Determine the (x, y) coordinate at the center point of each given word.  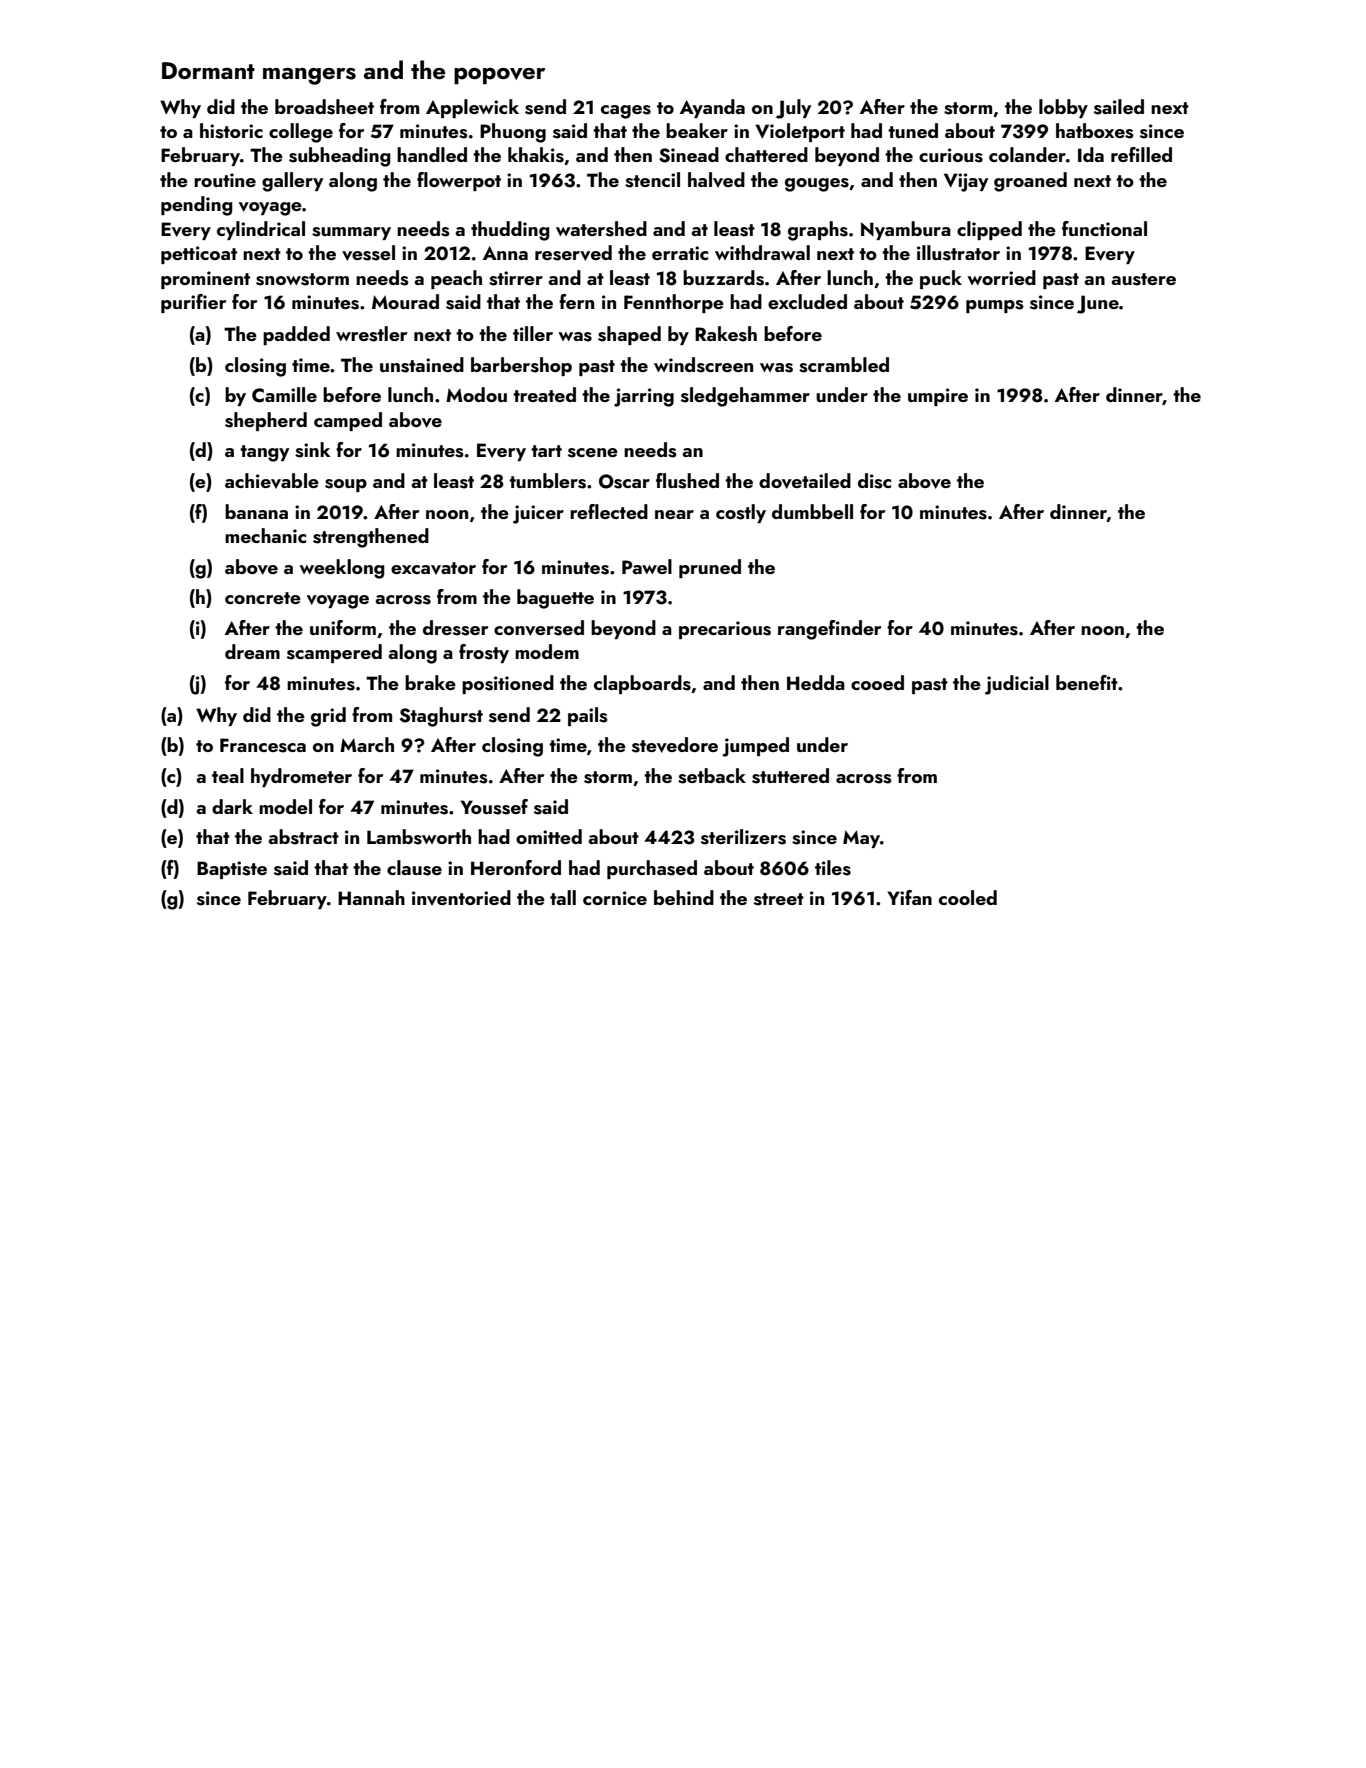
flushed (687, 481)
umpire (938, 397)
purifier (193, 303)
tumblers (547, 481)
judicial (1017, 685)
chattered (766, 154)
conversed (539, 628)
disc (874, 481)
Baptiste (232, 870)
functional (1104, 228)
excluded (807, 301)
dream (252, 651)
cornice (615, 898)
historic (231, 131)
